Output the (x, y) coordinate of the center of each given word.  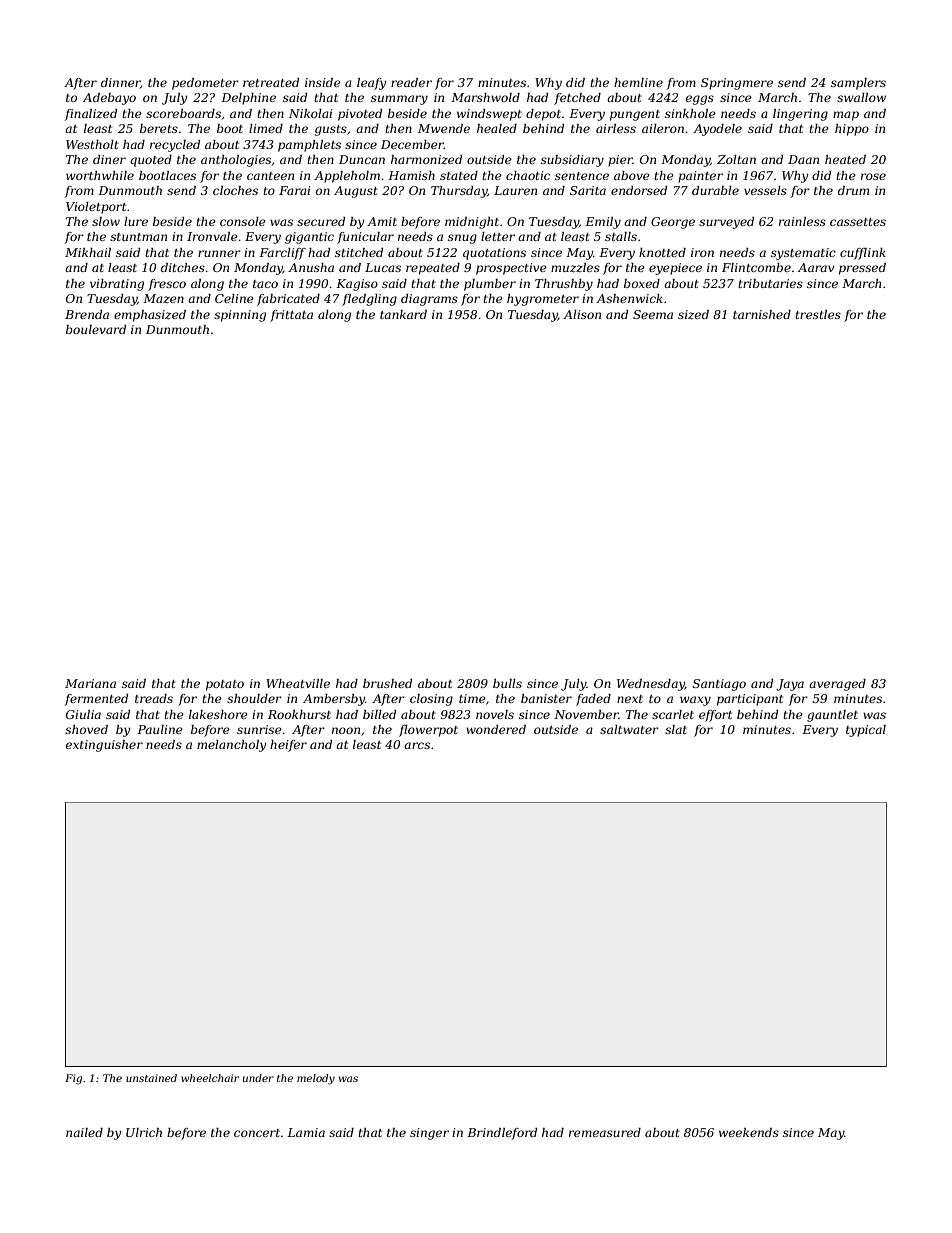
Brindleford (502, 1134)
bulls (507, 683)
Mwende (444, 128)
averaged (837, 685)
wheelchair (210, 1078)
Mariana (90, 683)
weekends (749, 1132)
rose (873, 176)
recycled (175, 146)
